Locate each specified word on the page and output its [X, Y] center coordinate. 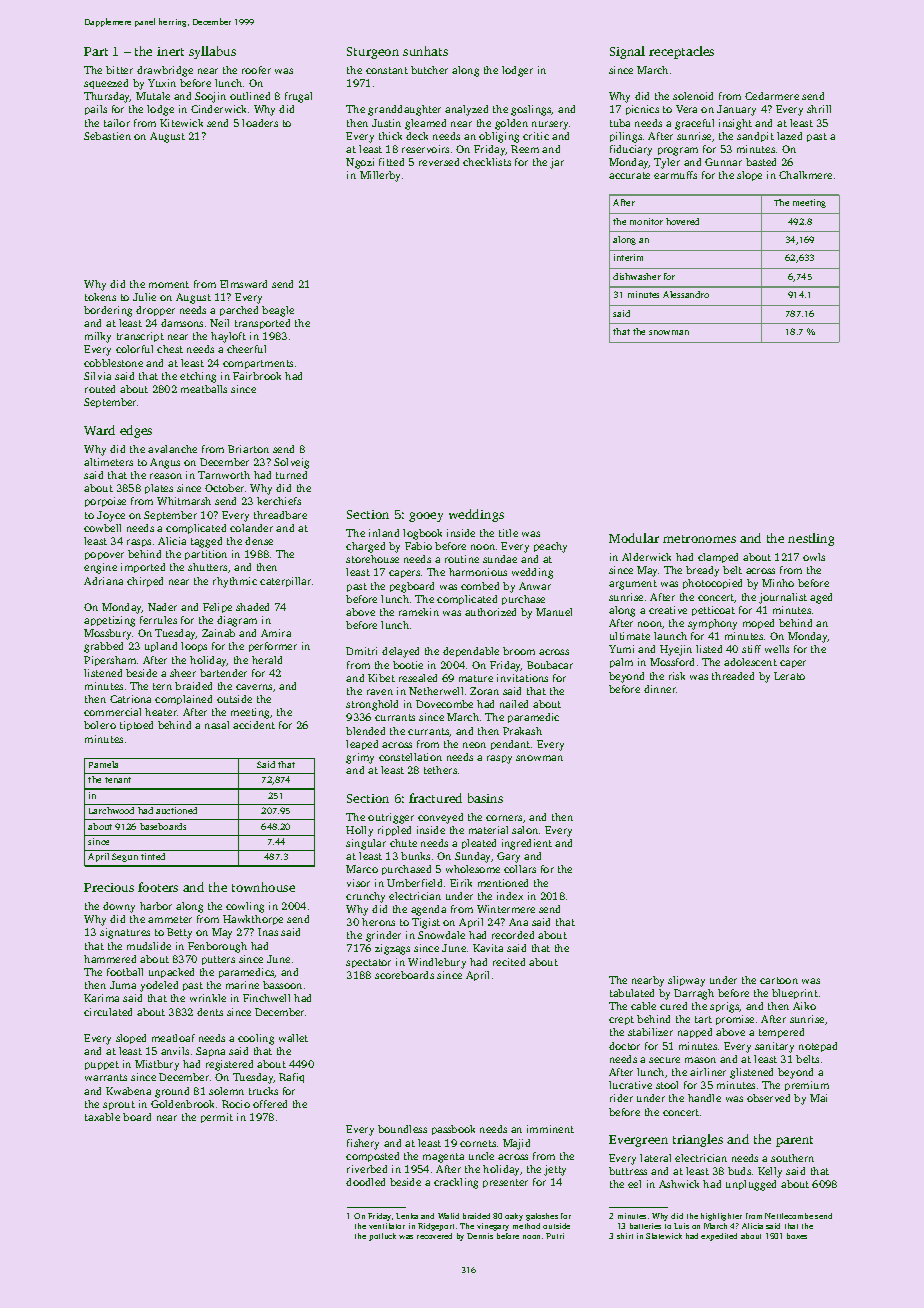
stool [667, 1085]
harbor [156, 906]
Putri [555, 1236]
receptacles [681, 52]
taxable [102, 1117]
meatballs [204, 389]
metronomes [699, 539]
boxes [797, 1236]
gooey [426, 517]
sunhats [425, 51]
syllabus [212, 52]
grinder [383, 936]
